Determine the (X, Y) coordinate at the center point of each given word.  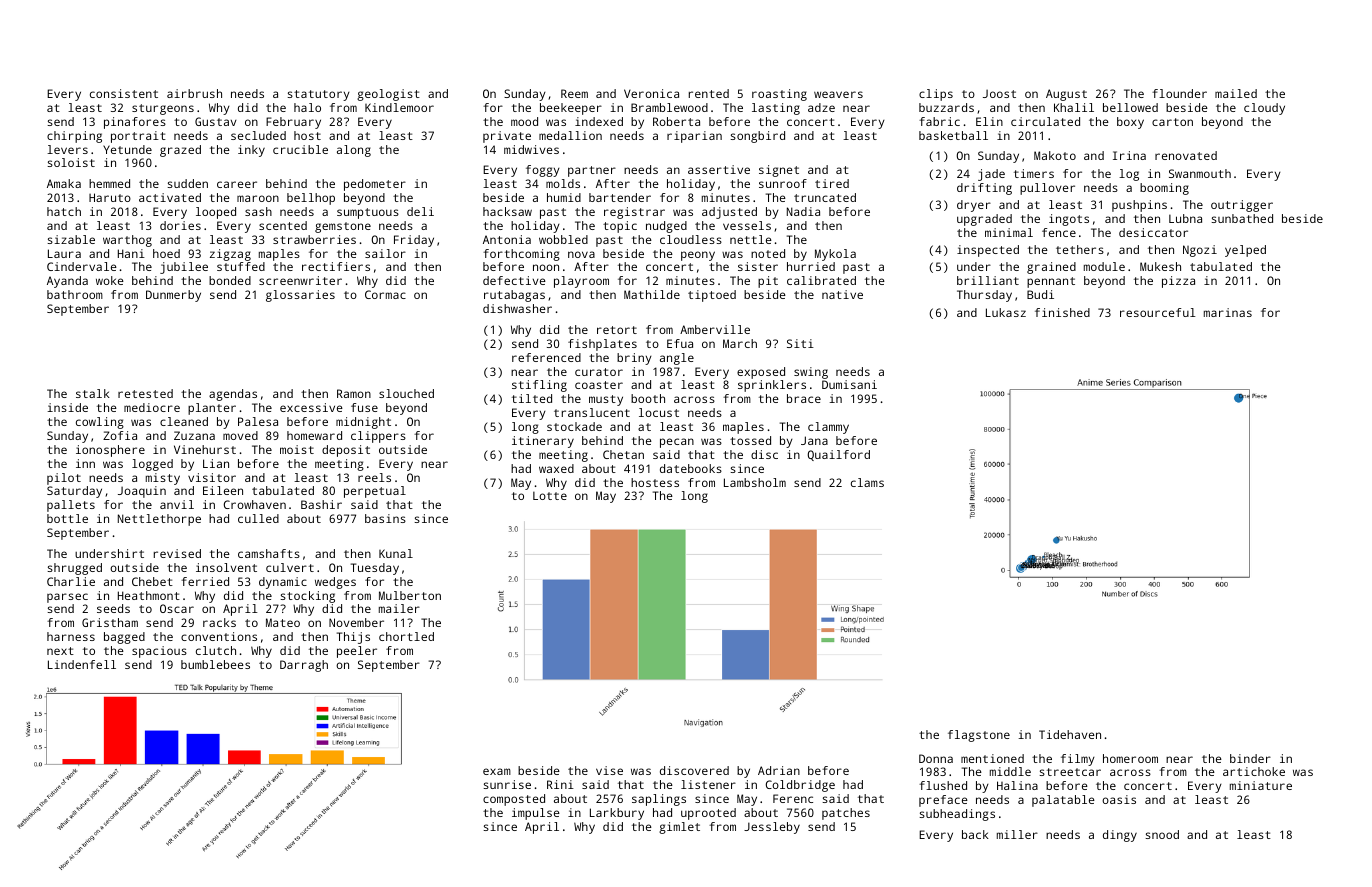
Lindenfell (82, 664)
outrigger (1242, 206)
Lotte (550, 495)
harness (71, 636)
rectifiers (336, 266)
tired (832, 183)
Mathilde (652, 294)
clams (867, 482)
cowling (100, 423)
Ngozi (1200, 251)
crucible (300, 149)
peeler (357, 652)
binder (1250, 758)
